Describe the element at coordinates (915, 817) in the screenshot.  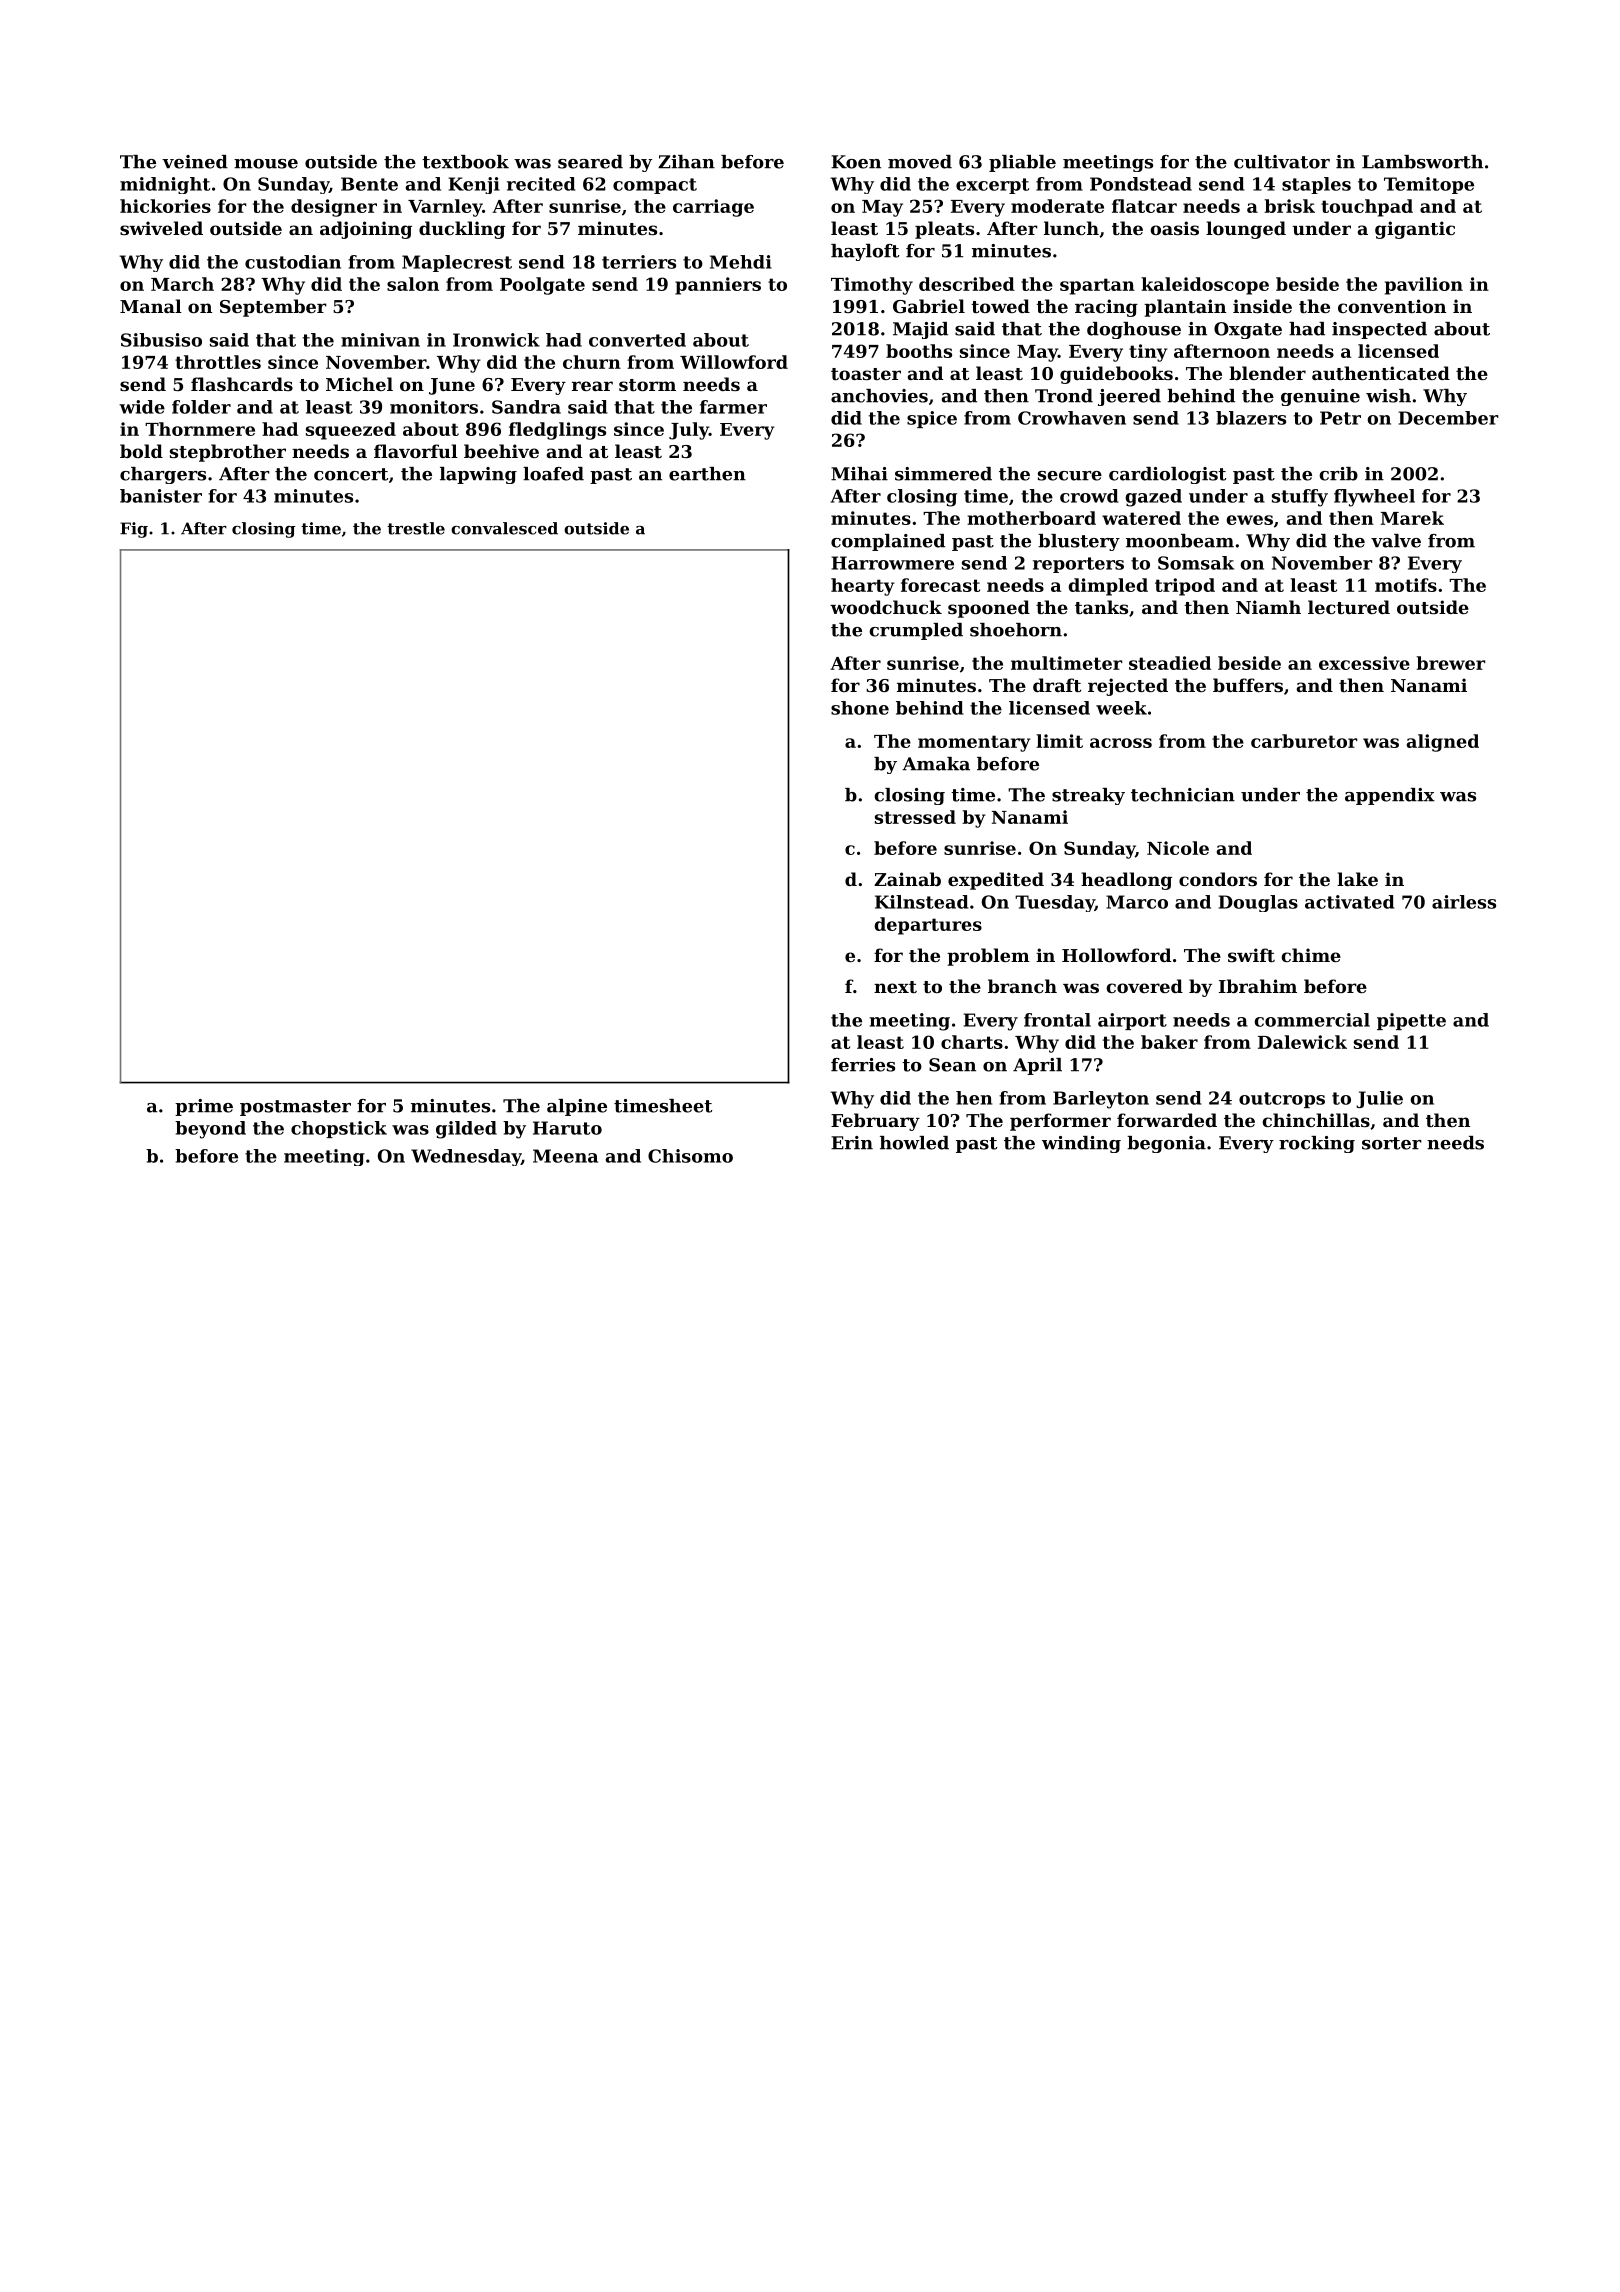
I see `stressed` at that location.
